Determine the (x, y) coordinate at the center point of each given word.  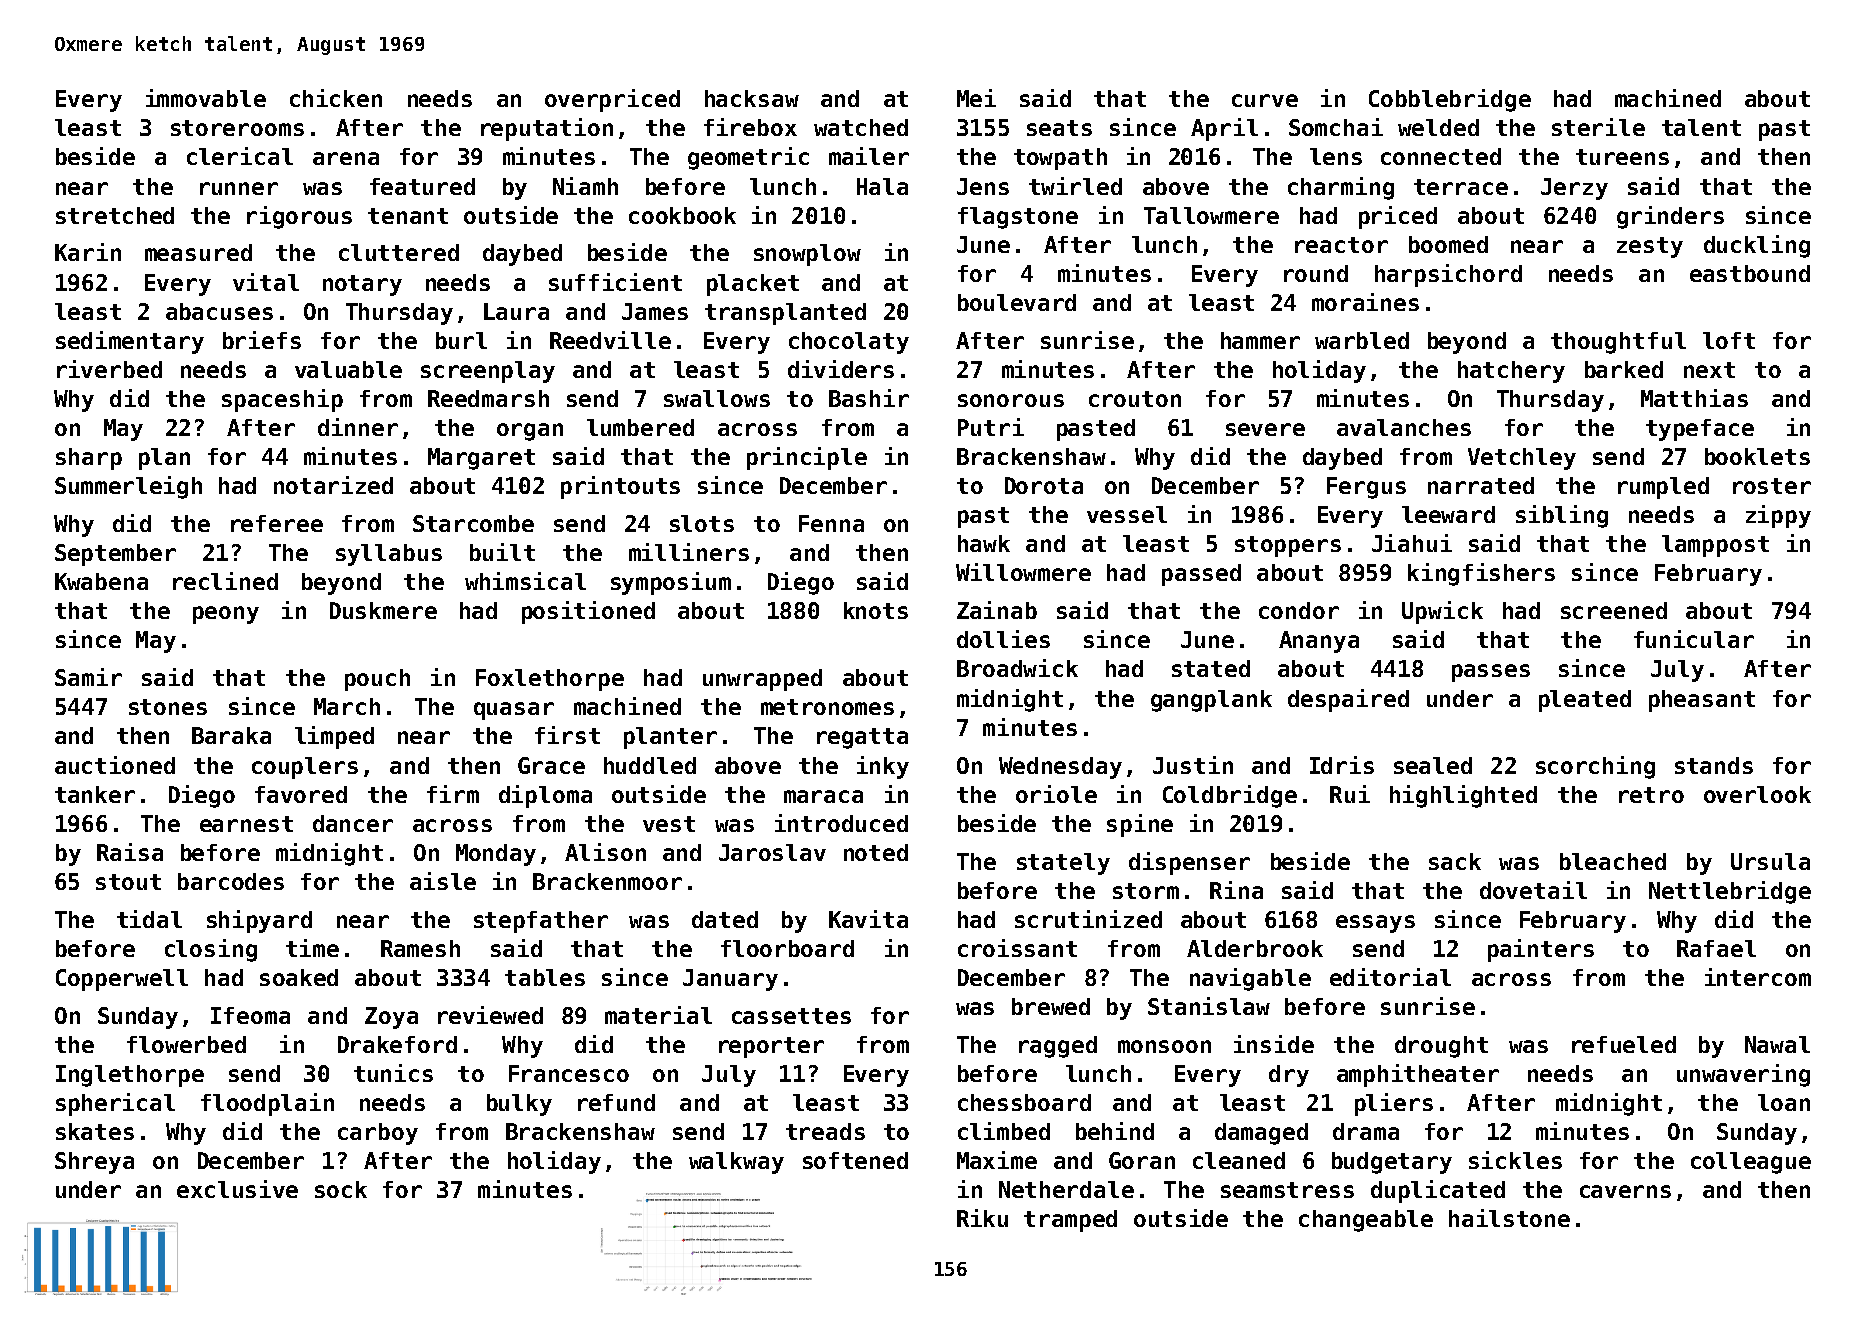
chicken (336, 98)
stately (1063, 864)
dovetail (1533, 890)
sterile (1598, 127)
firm (453, 794)
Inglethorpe (130, 1076)
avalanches (1404, 427)
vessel (1127, 514)
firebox (750, 127)
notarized (333, 485)
